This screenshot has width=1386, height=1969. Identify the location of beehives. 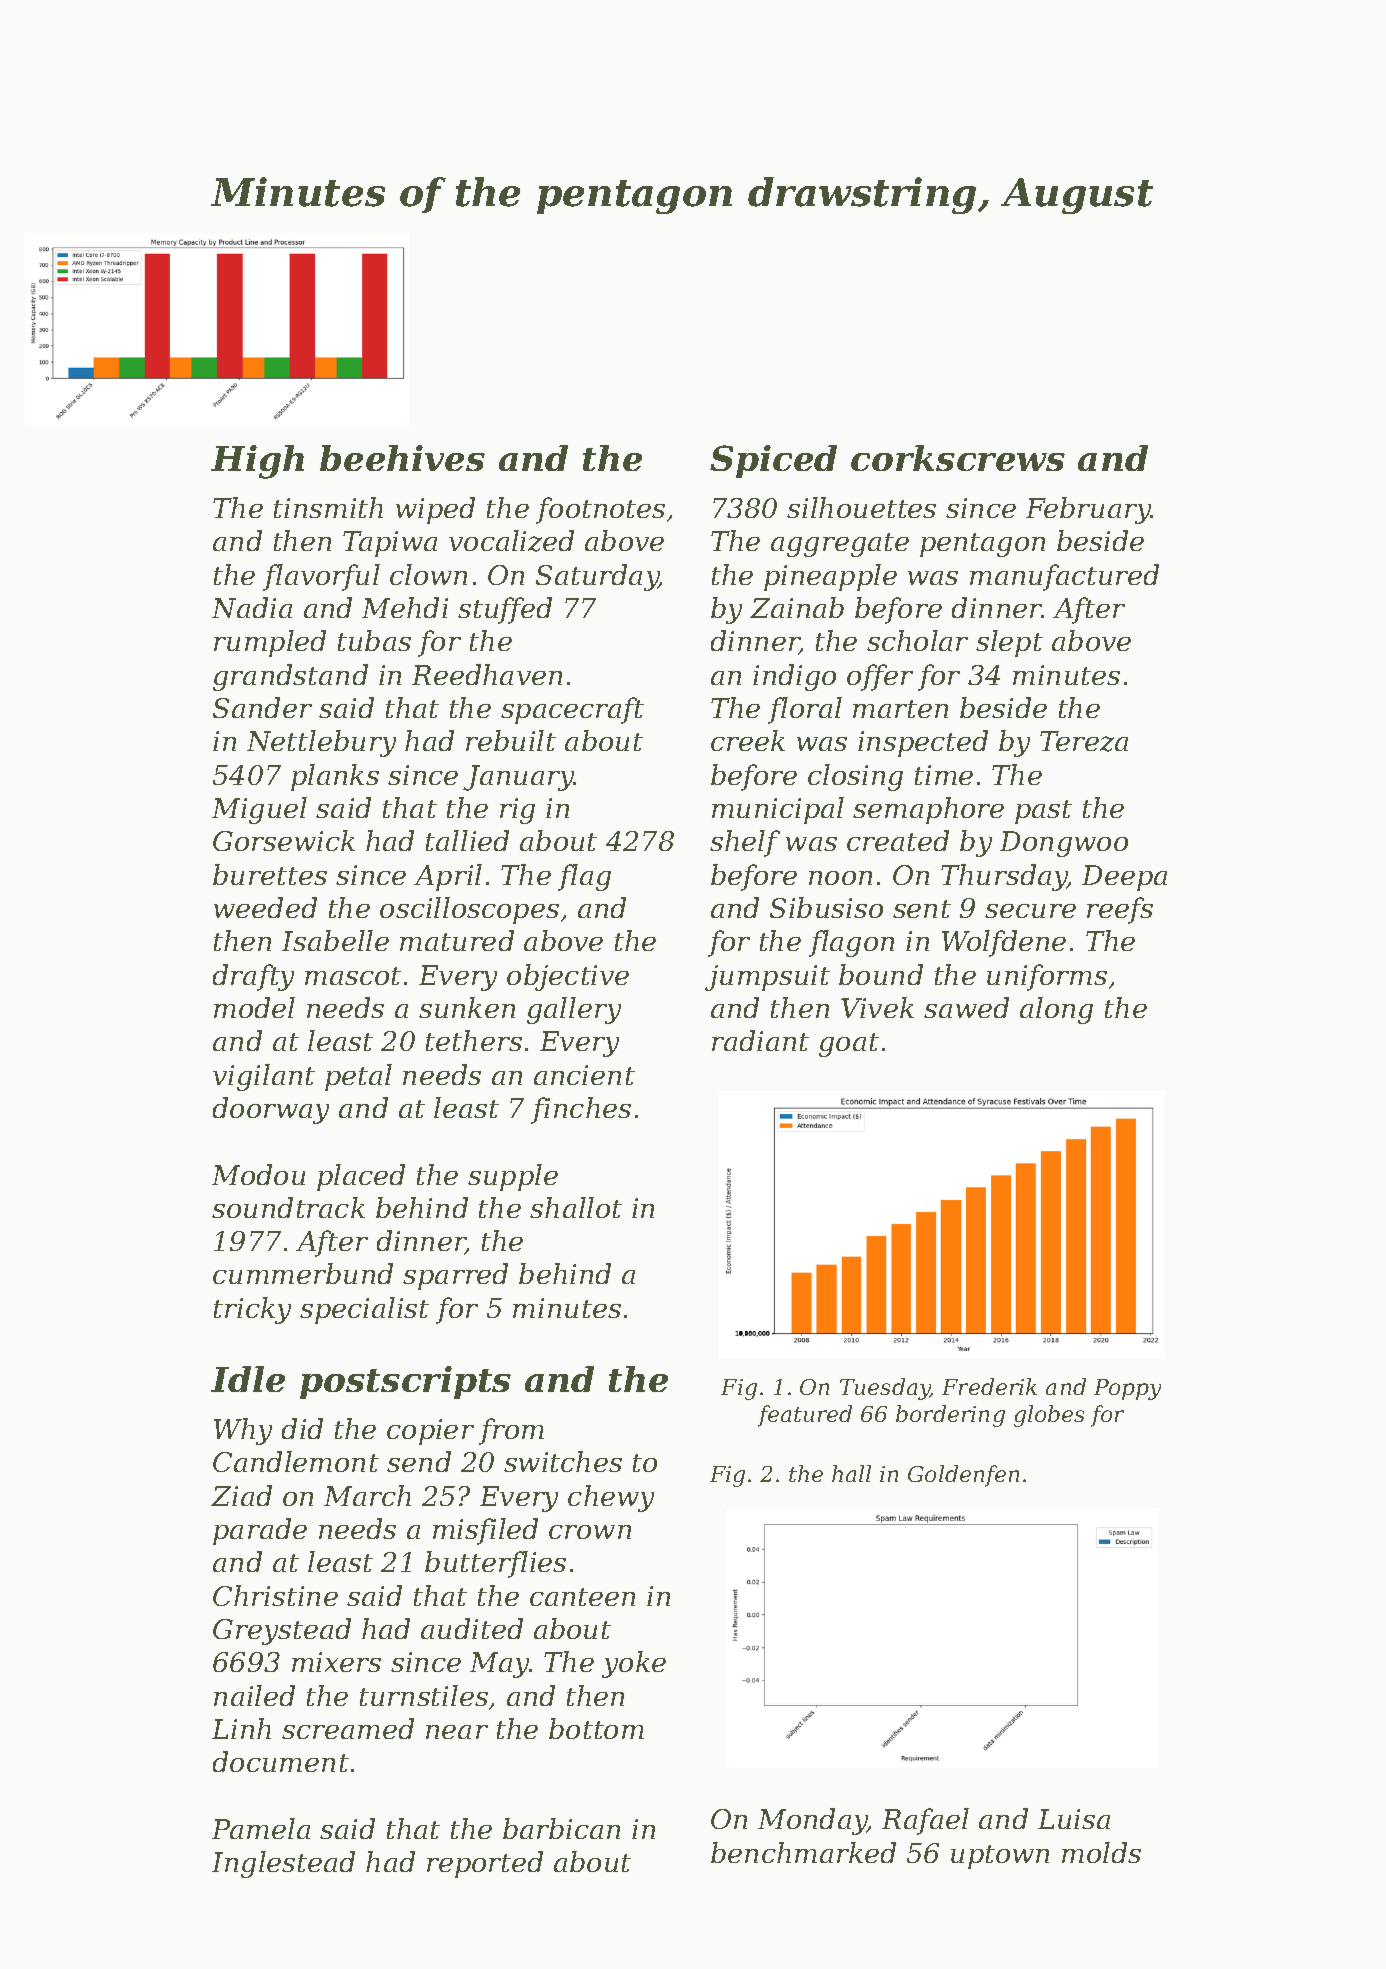
(402, 458).
